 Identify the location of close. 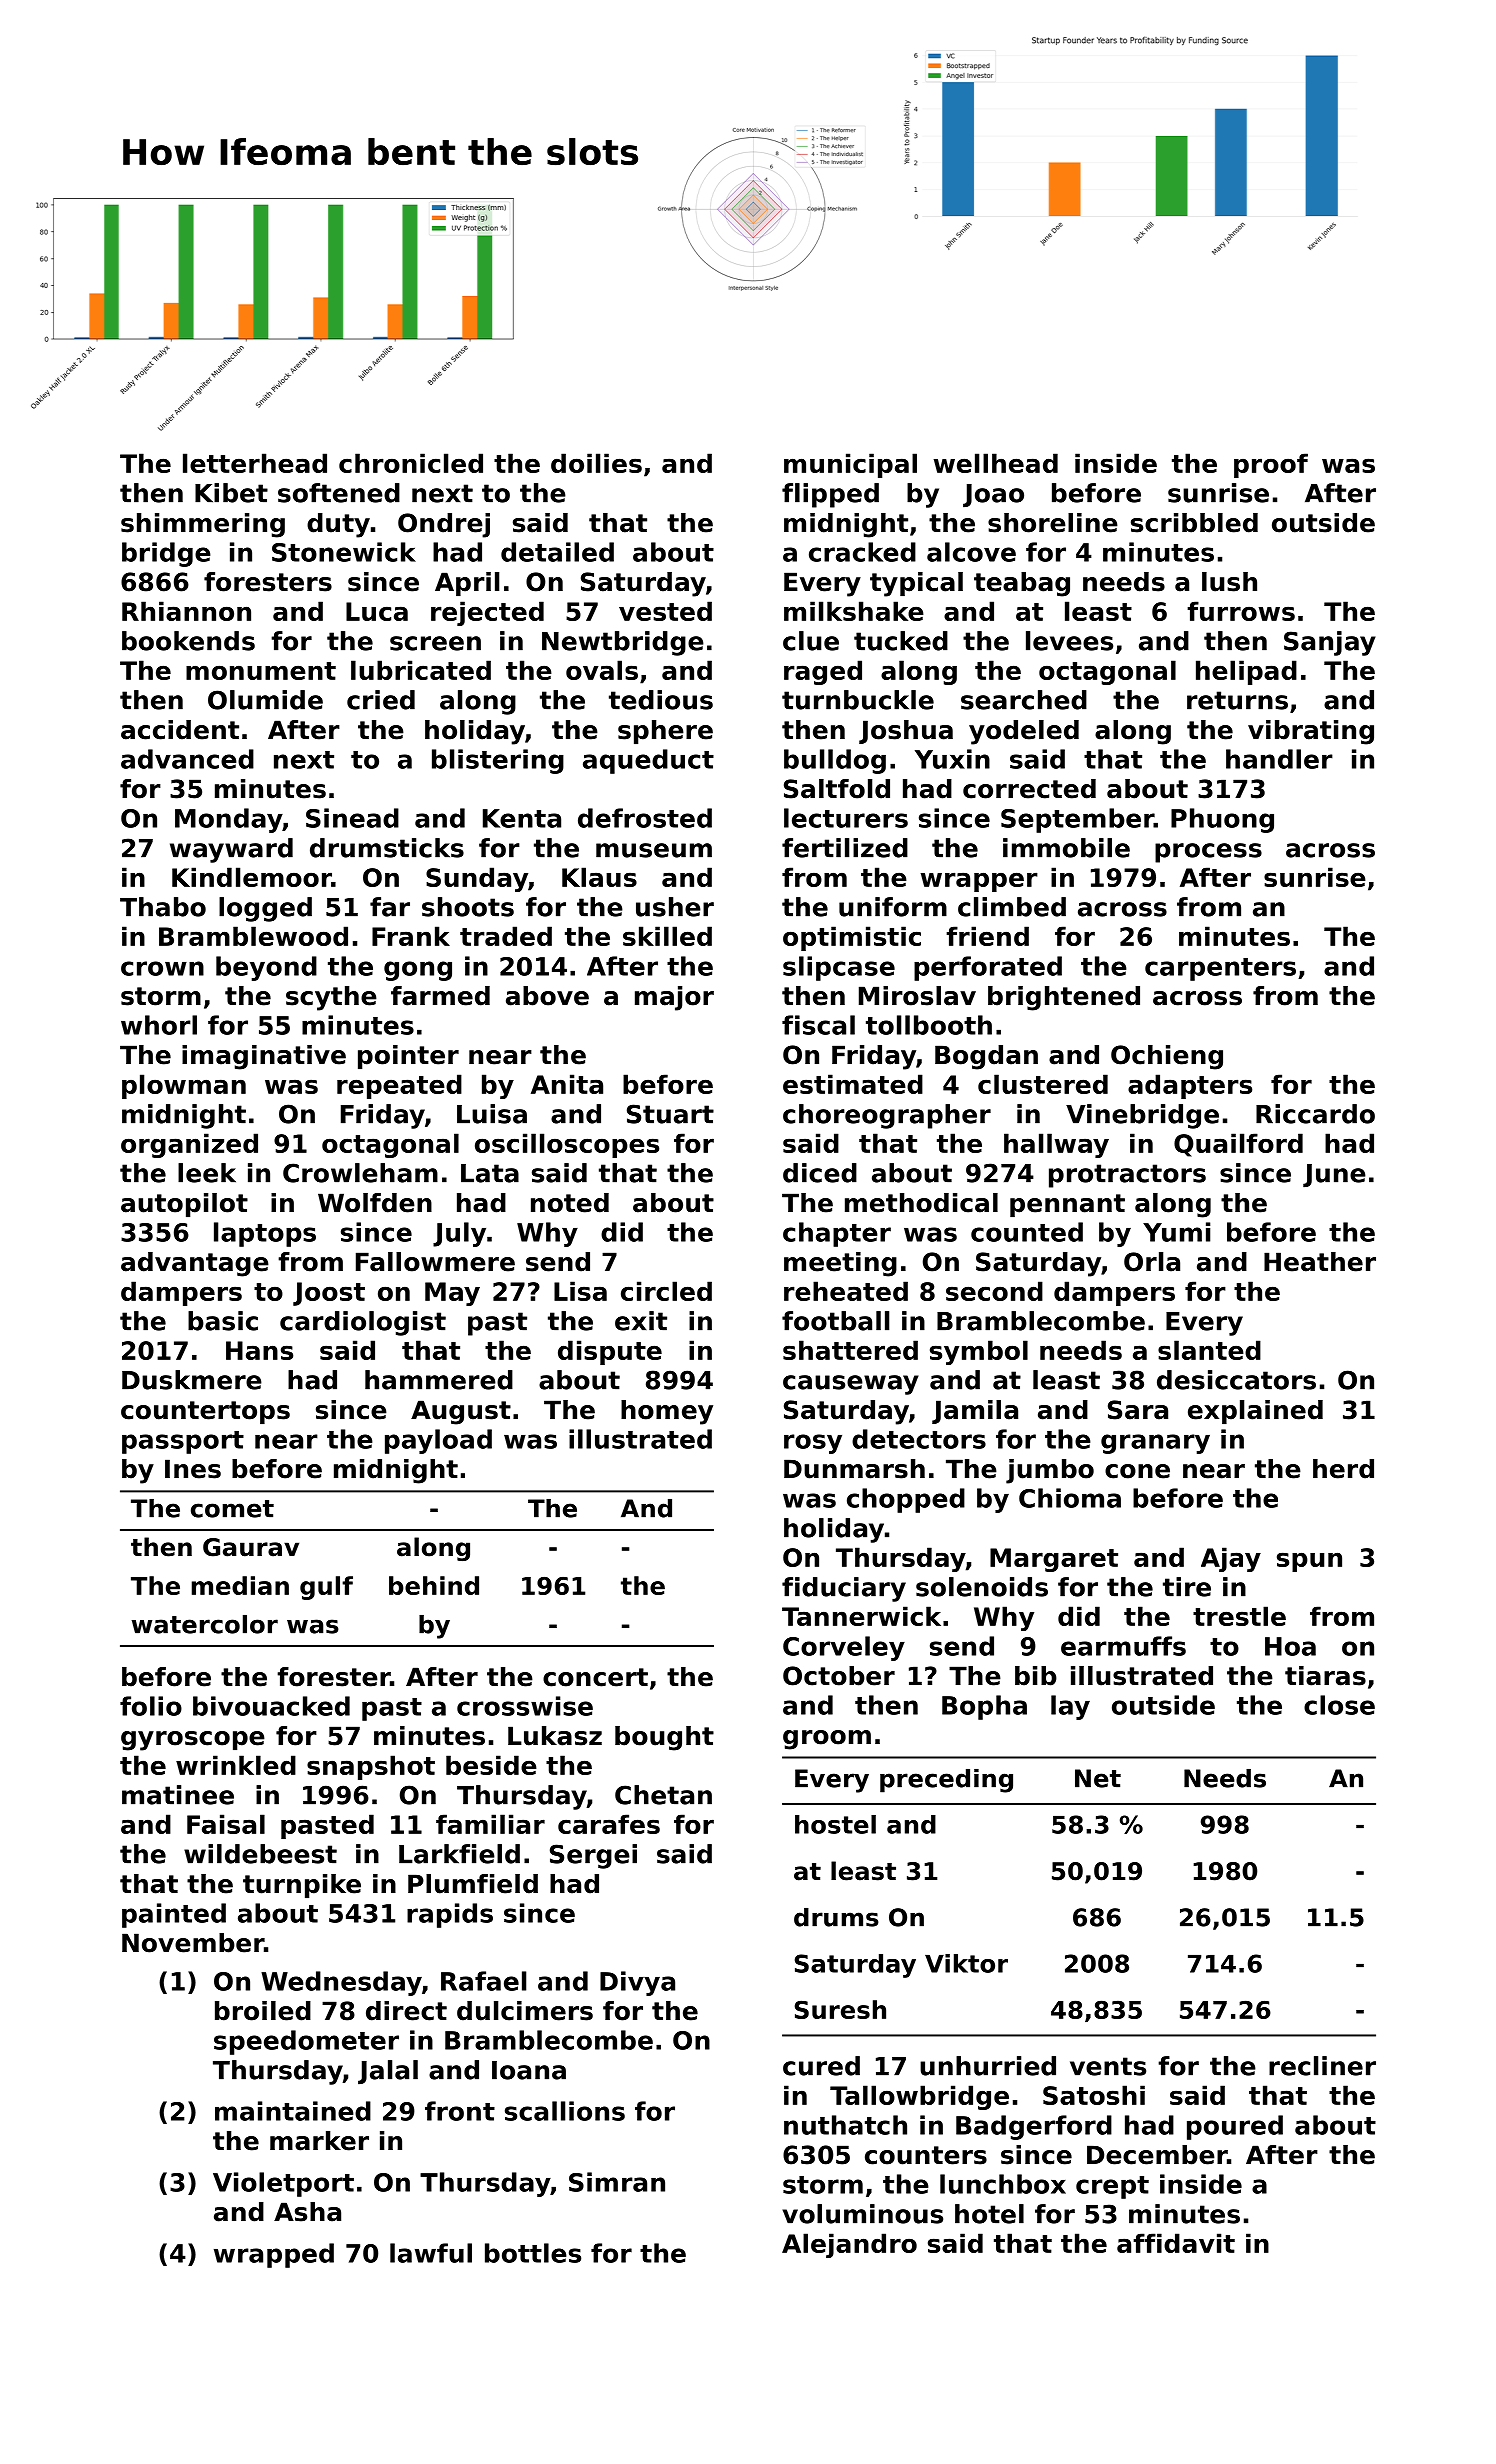
(1339, 1705).
